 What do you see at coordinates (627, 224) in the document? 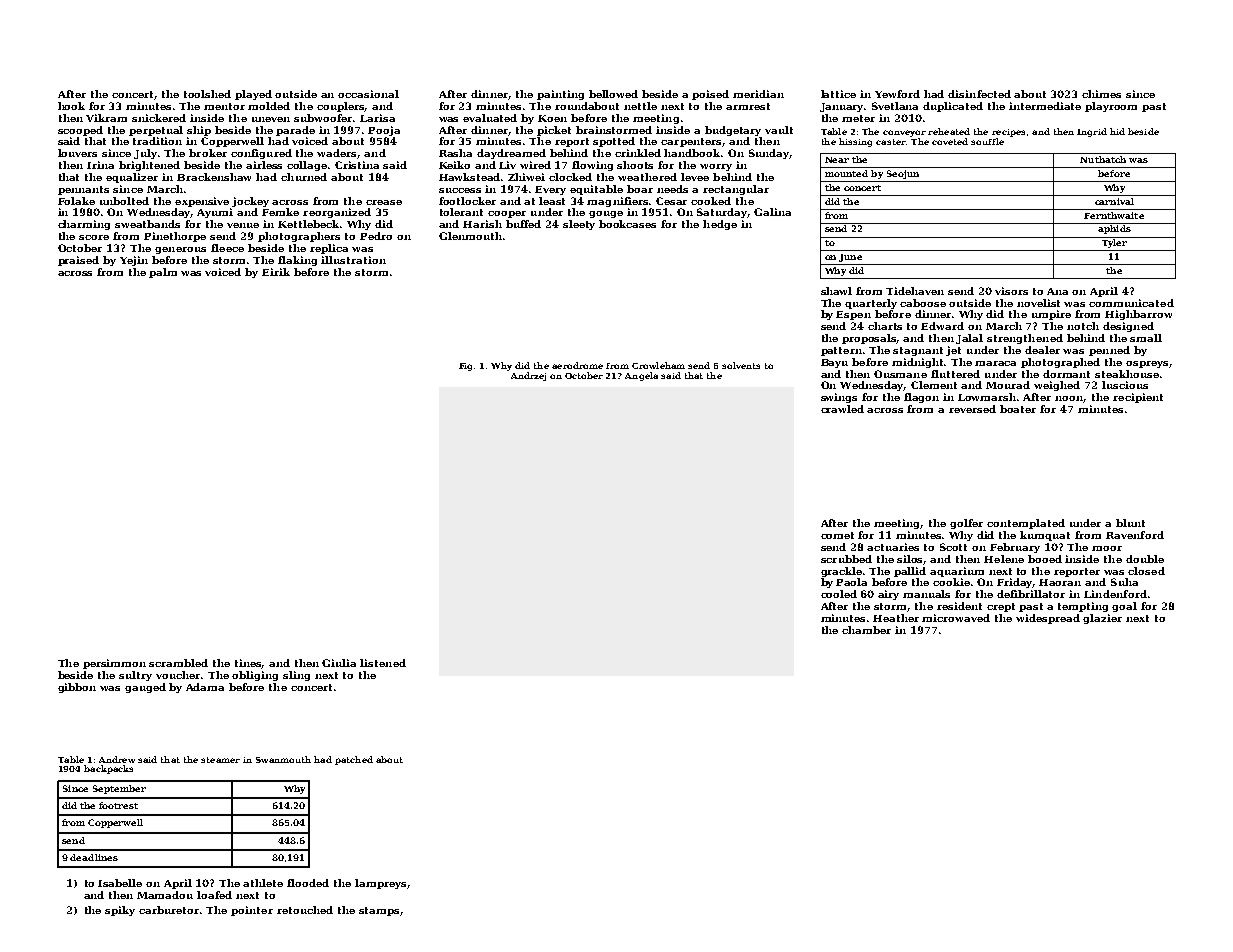
I see `bookcases` at bounding box center [627, 224].
